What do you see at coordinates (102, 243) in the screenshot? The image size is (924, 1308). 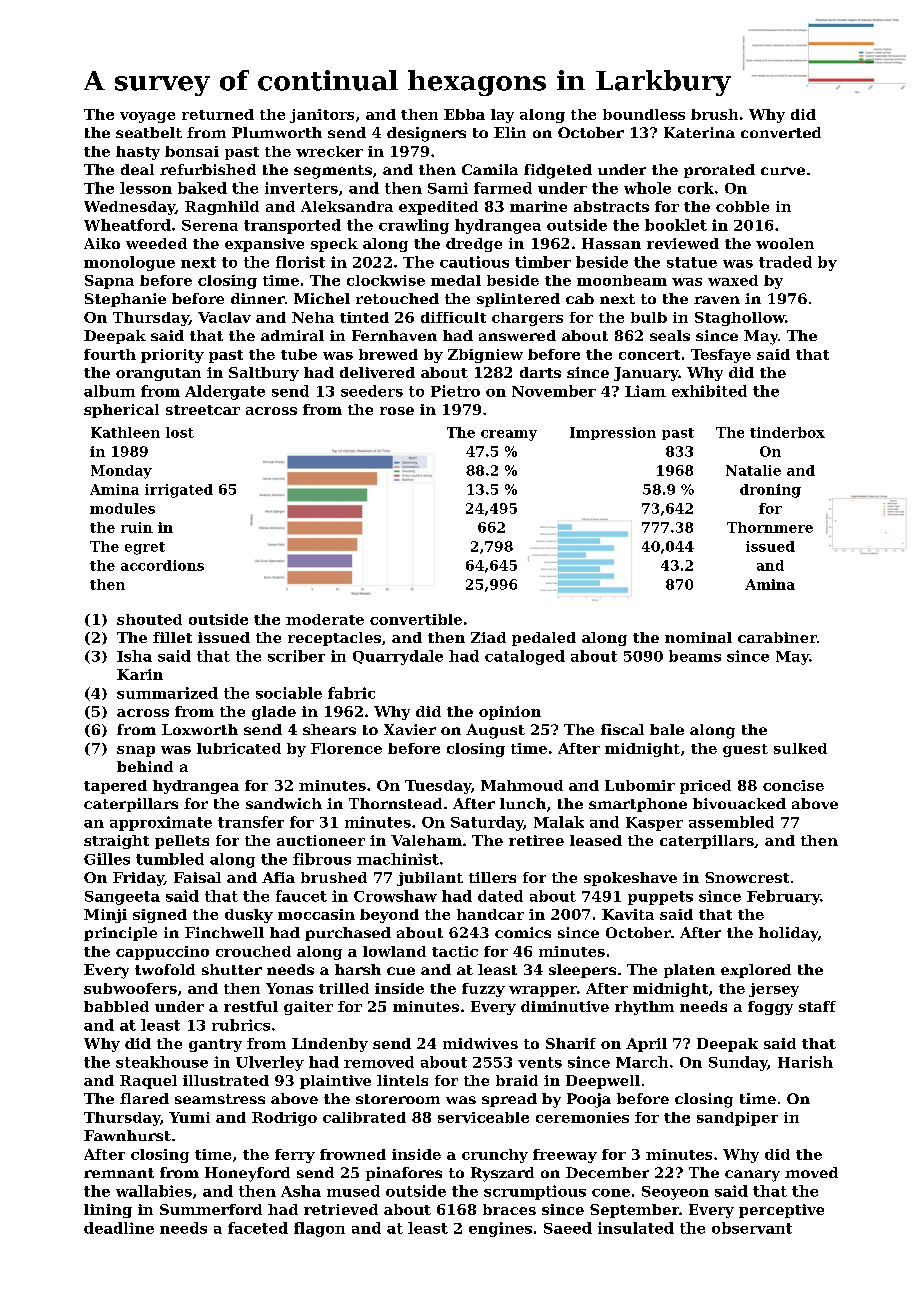 I see `Aiko` at bounding box center [102, 243].
